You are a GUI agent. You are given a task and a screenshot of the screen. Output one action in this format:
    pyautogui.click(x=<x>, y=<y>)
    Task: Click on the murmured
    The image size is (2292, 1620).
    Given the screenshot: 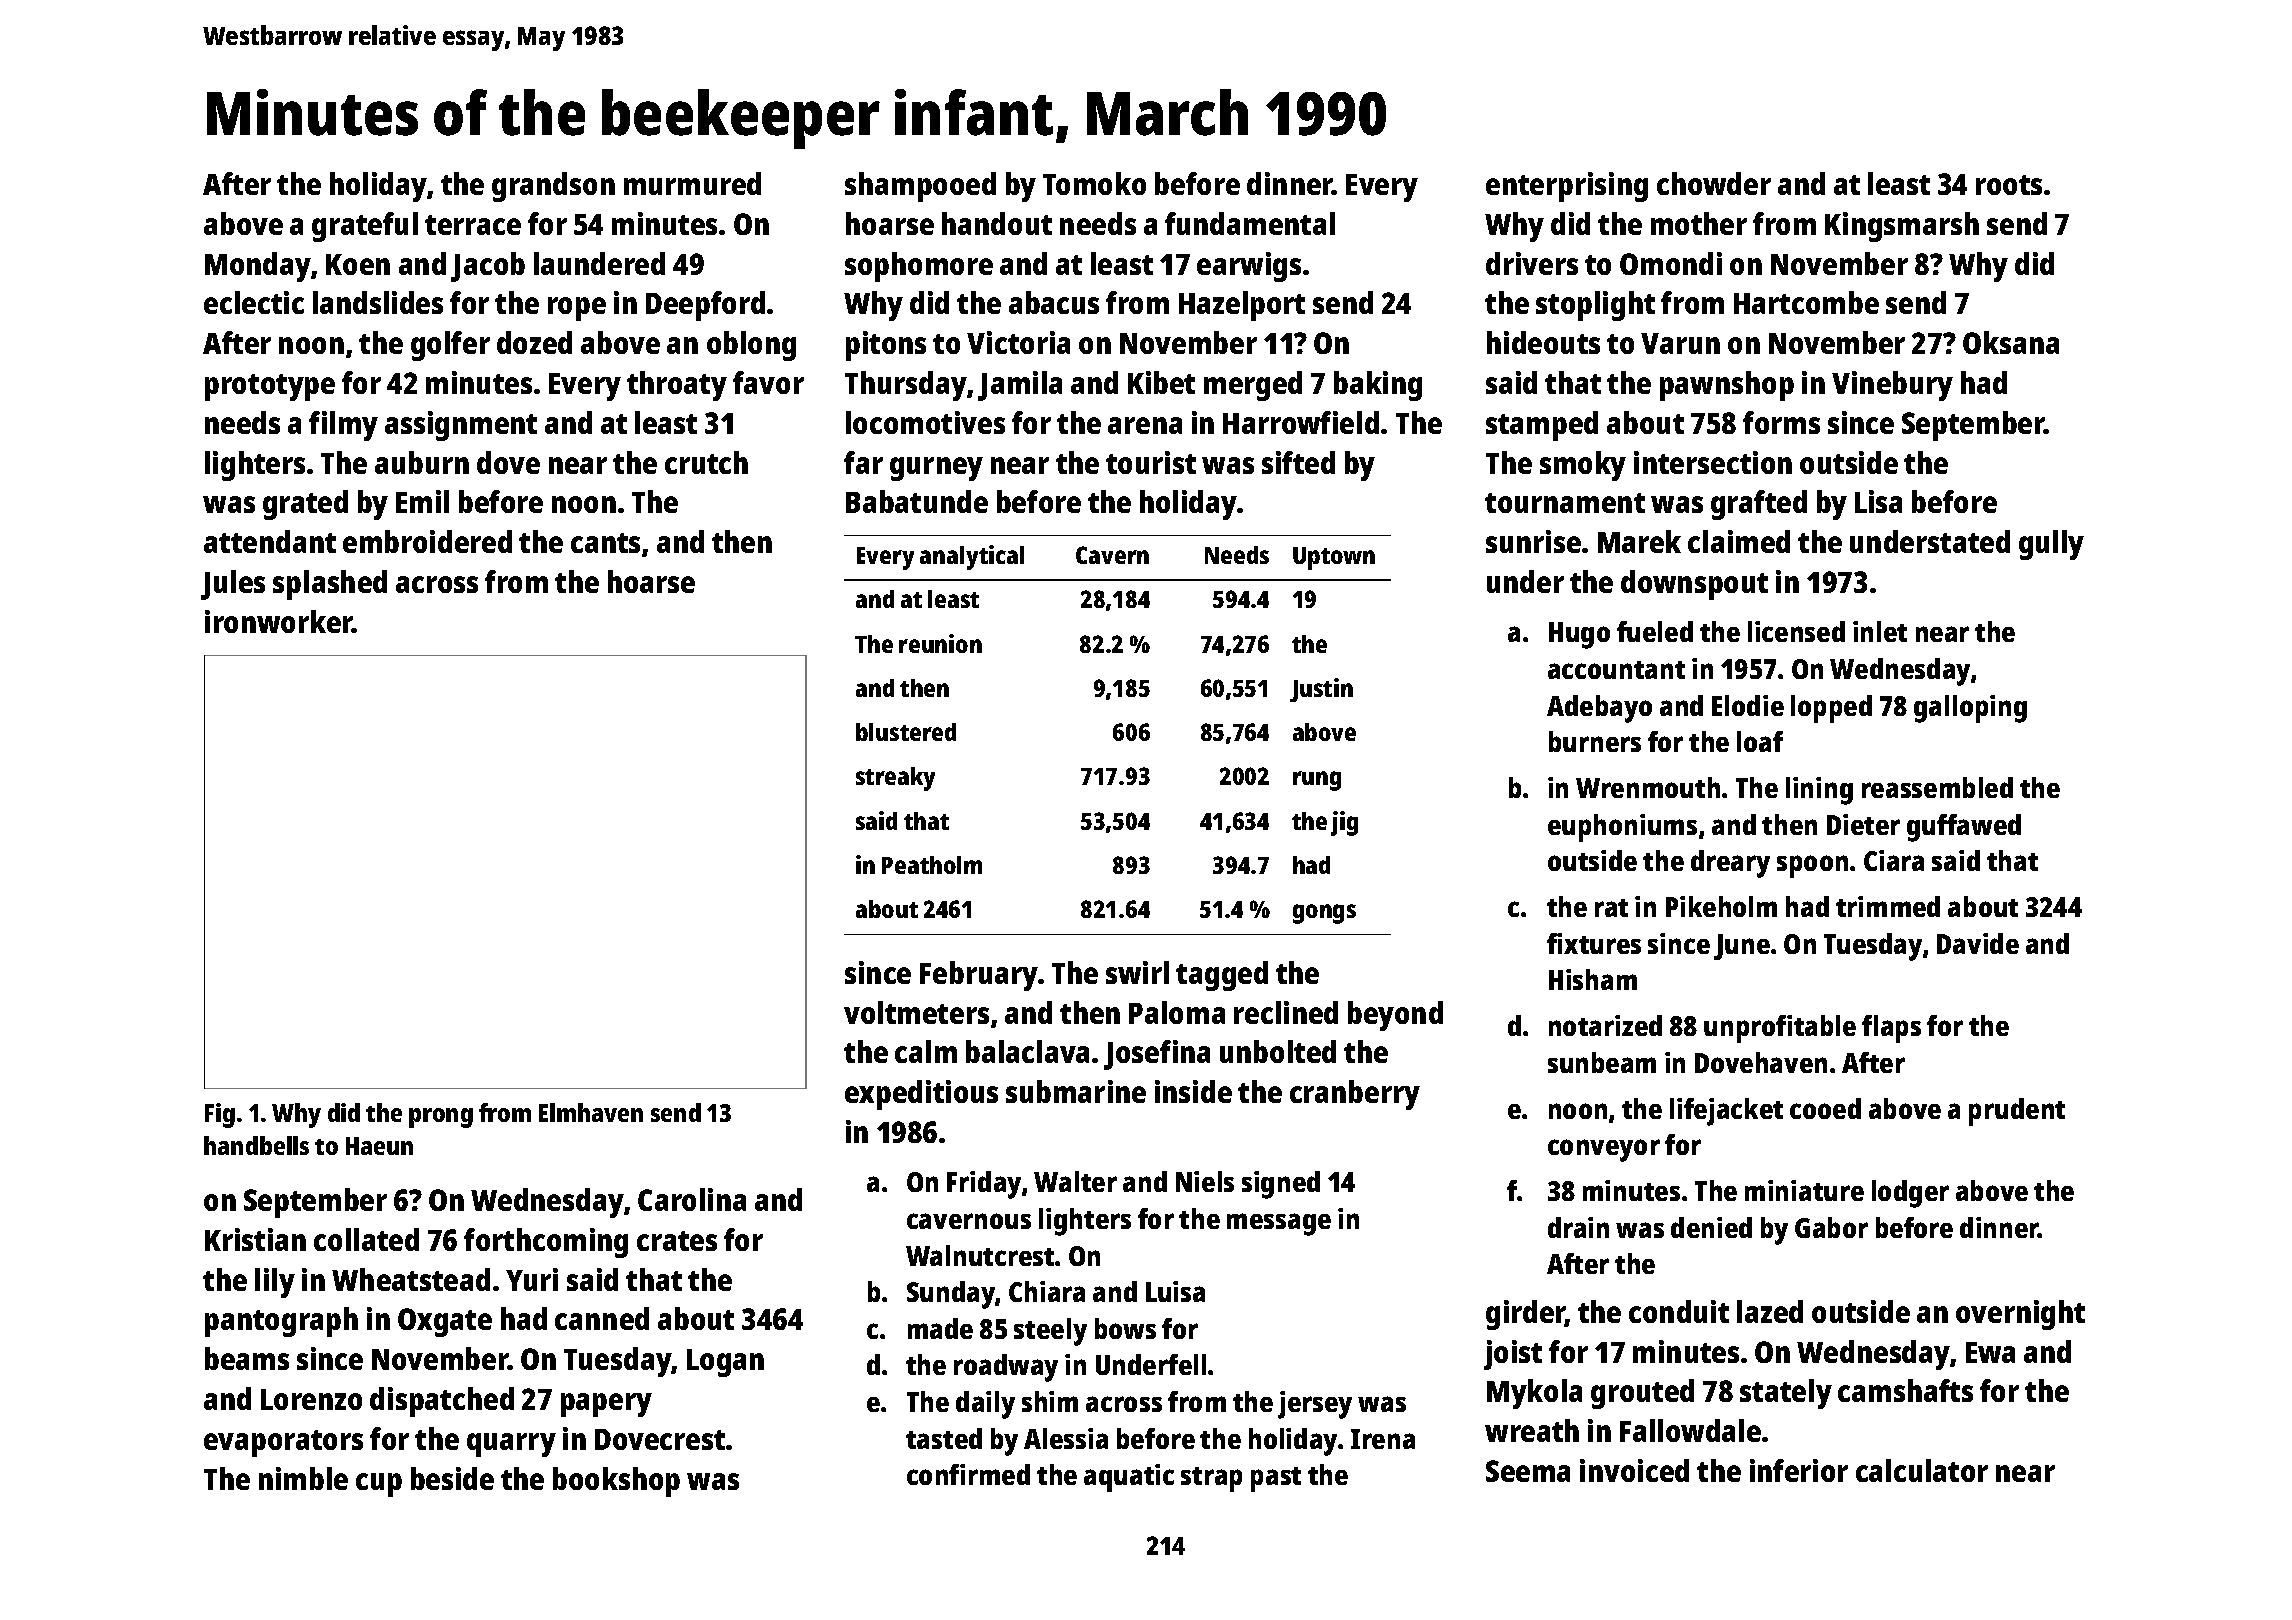 What is the action you would take?
    pyautogui.click(x=692, y=183)
